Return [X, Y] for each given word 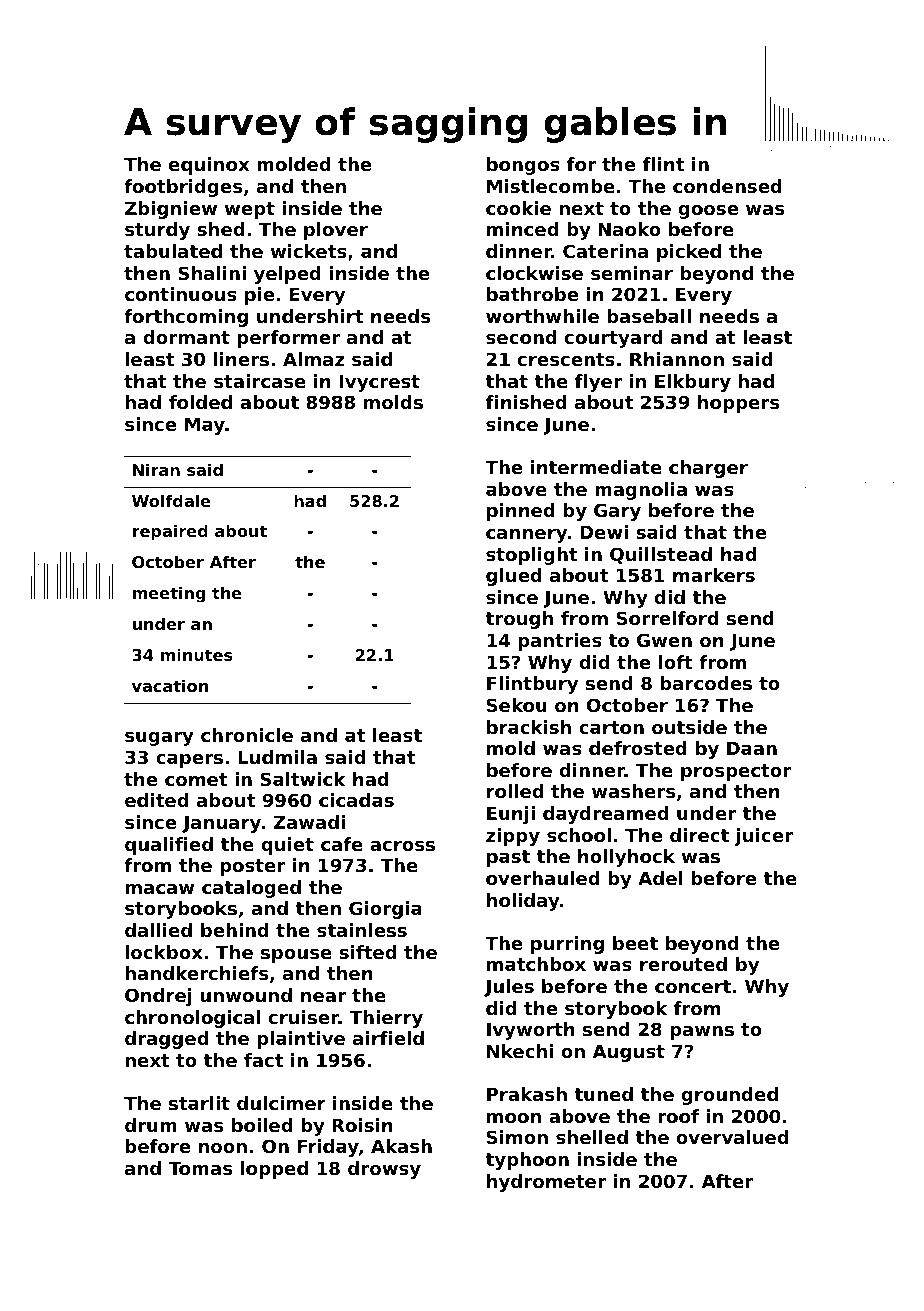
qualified [169, 846]
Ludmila [277, 757]
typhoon [527, 1161]
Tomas [200, 1168]
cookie [518, 208]
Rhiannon [677, 359]
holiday [523, 902]
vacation [170, 685]
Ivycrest [379, 383]
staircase [260, 381]
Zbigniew [171, 210]
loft [676, 662]
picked [689, 253]
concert [693, 986]
